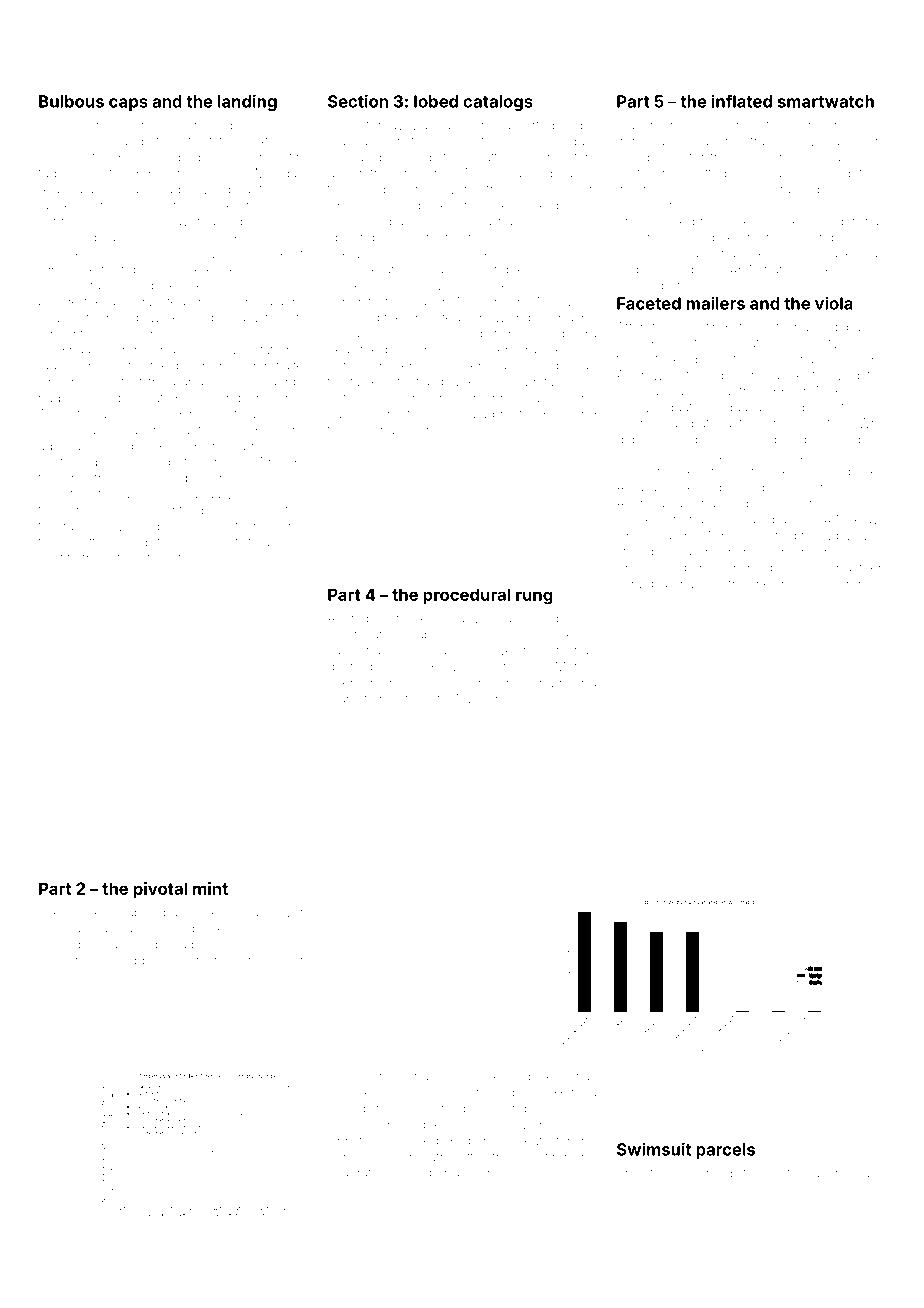 The height and width of the image is (1308, 924). I want to click on restacked, so click(356, 1093).
